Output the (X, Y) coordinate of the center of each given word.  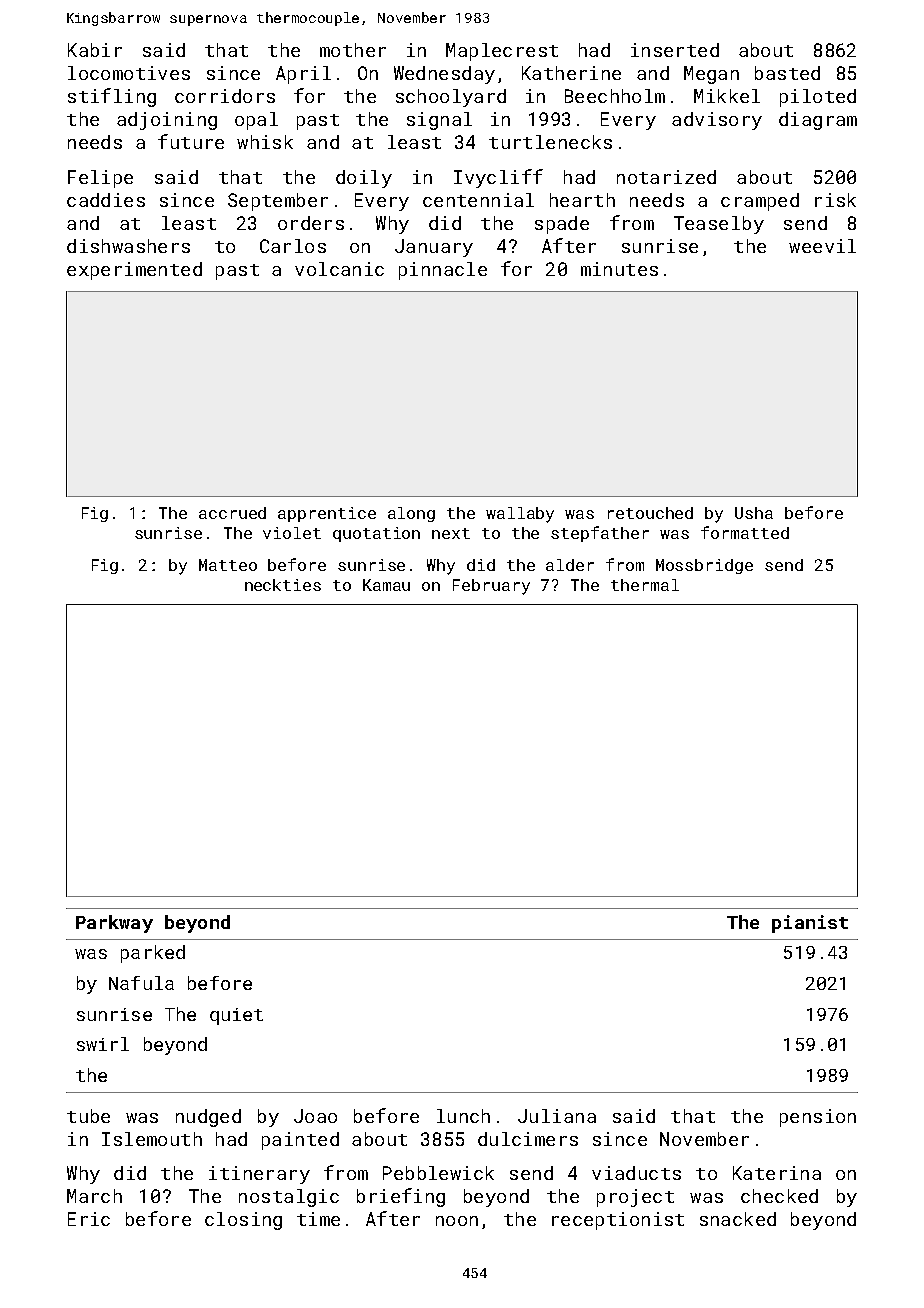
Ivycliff (498, 178)
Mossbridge (704, 566)
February (491, 587)
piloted (818, 98)
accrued (232, 513)
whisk (265, 142)
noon (457, 1221)
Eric (89, 1219)
